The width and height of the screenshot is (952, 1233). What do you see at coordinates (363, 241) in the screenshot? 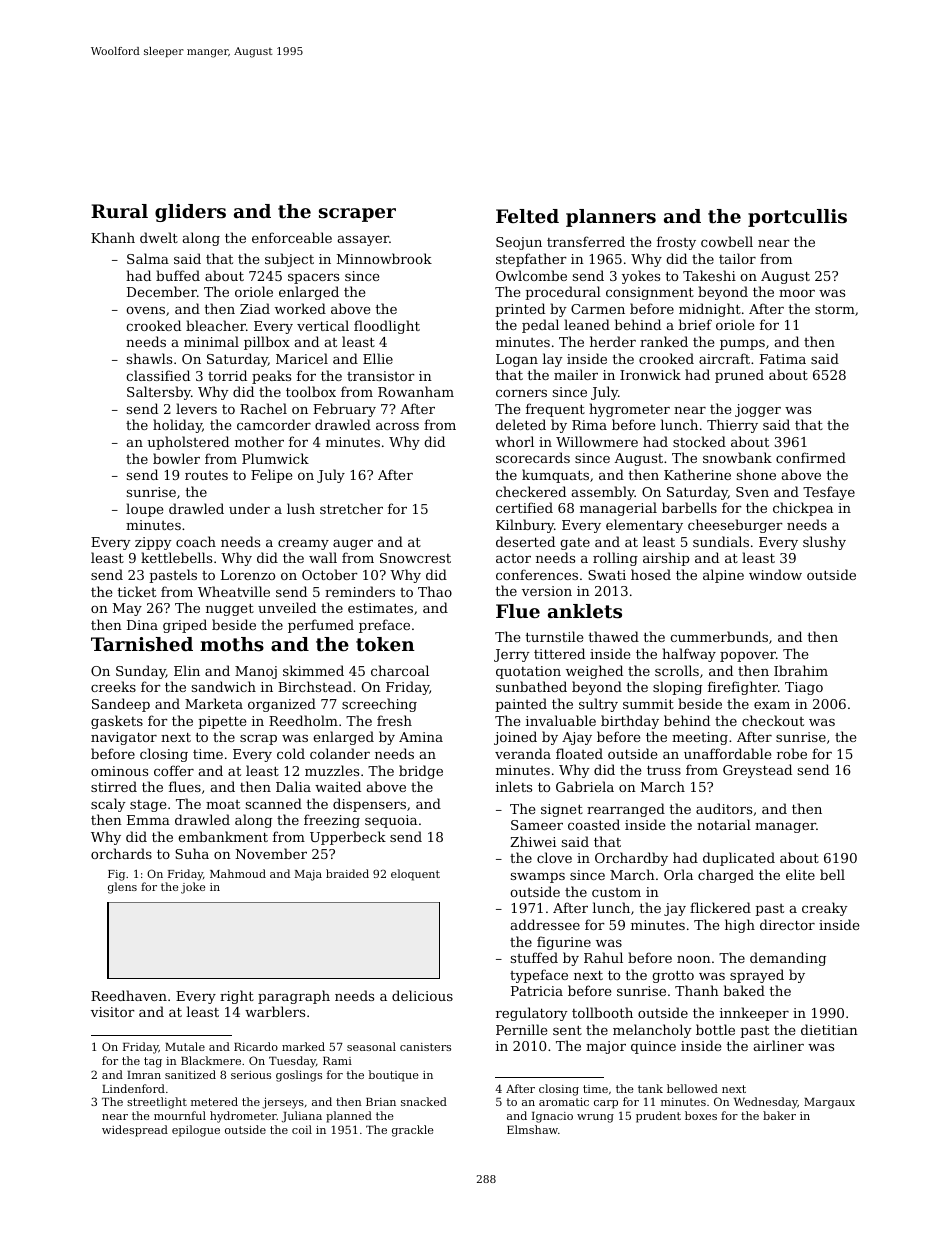
I see `assayer` at bounding box center [363, 241].
